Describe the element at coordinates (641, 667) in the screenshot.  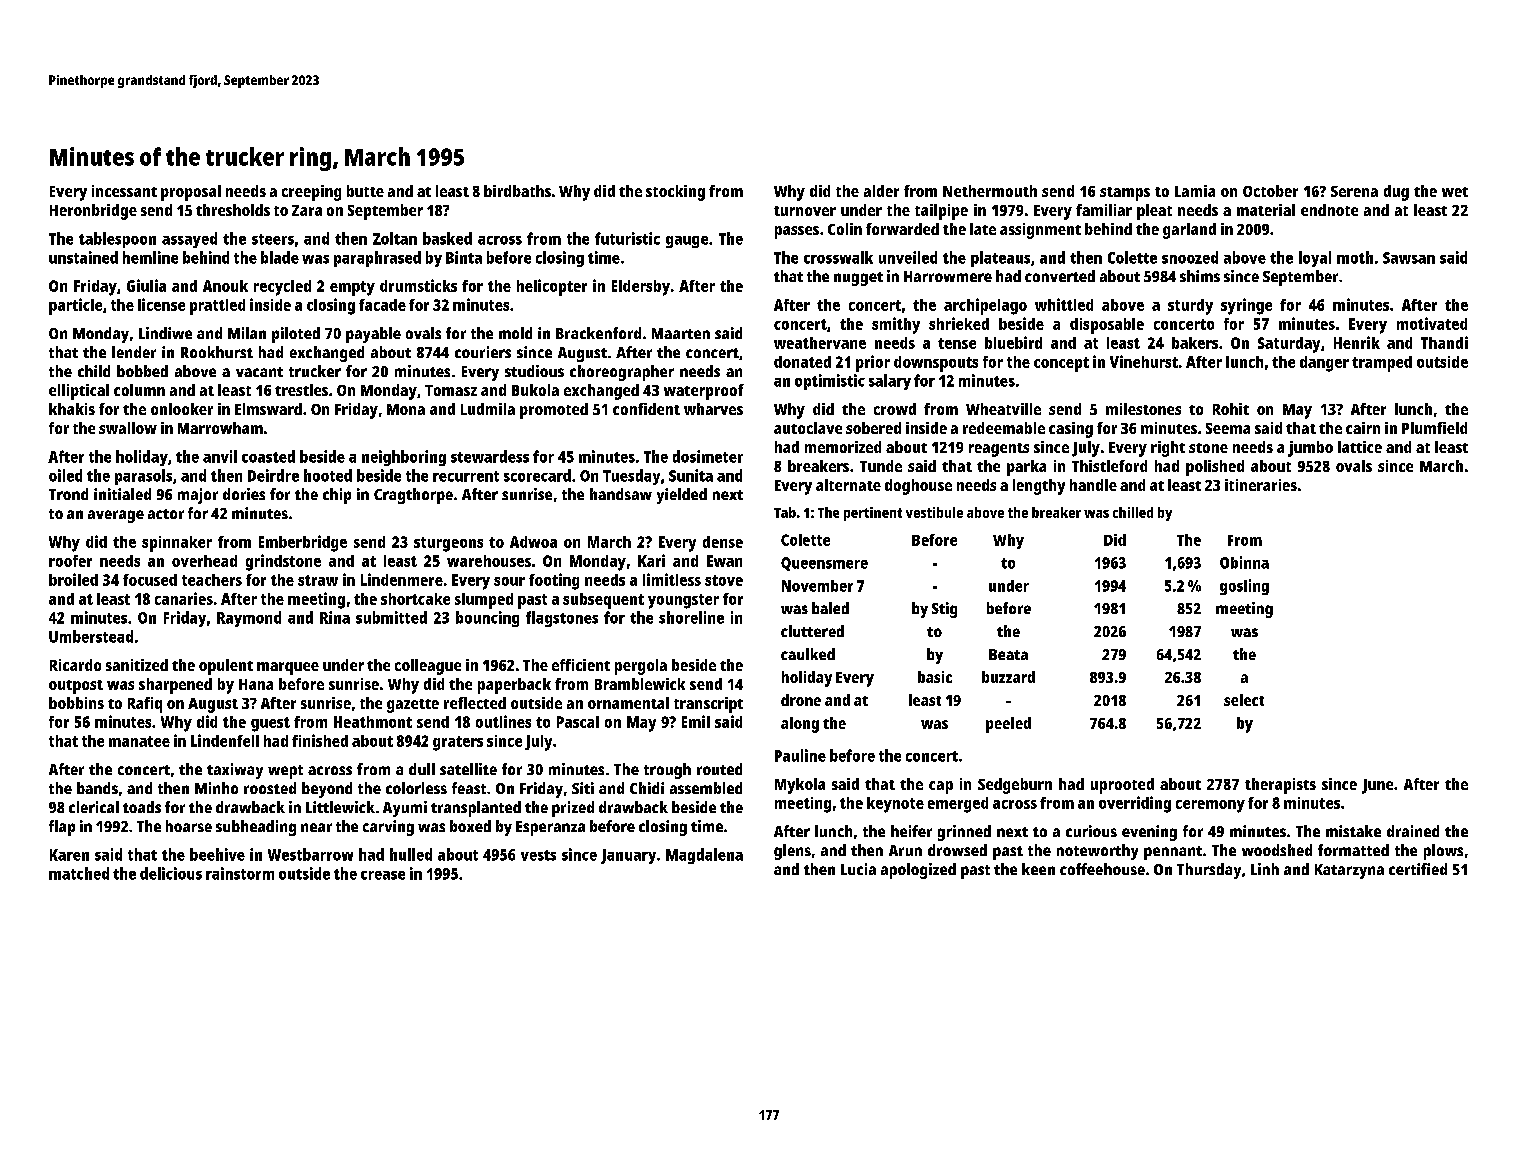
I see `pergola` at that location.
